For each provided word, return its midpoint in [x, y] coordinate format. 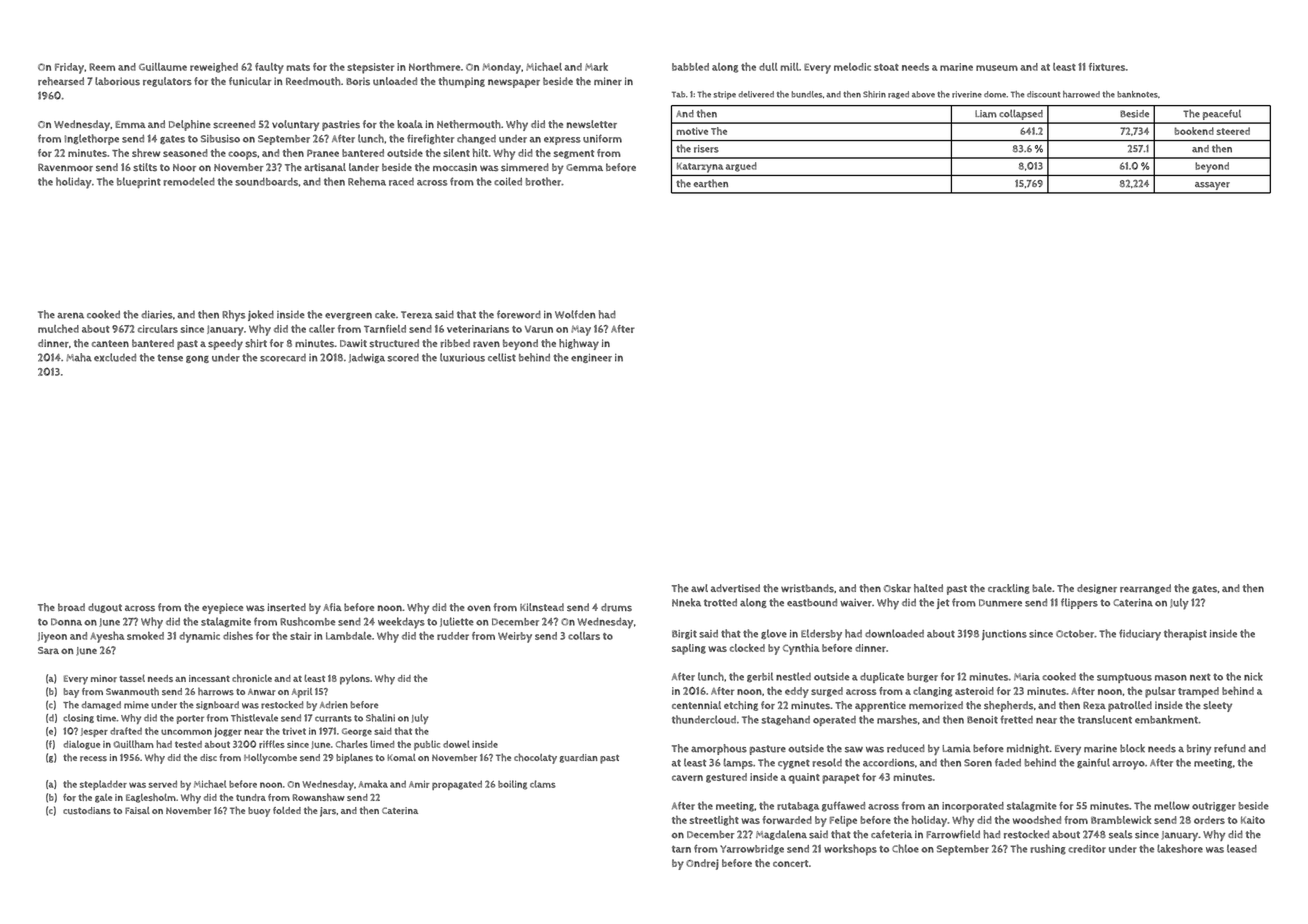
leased [1242, 849]
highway [579, 344]
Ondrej [702, 864]
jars [328, 812]
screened [234, 124]
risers [706, 149]
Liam [986, 114]
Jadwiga [367, 358]
